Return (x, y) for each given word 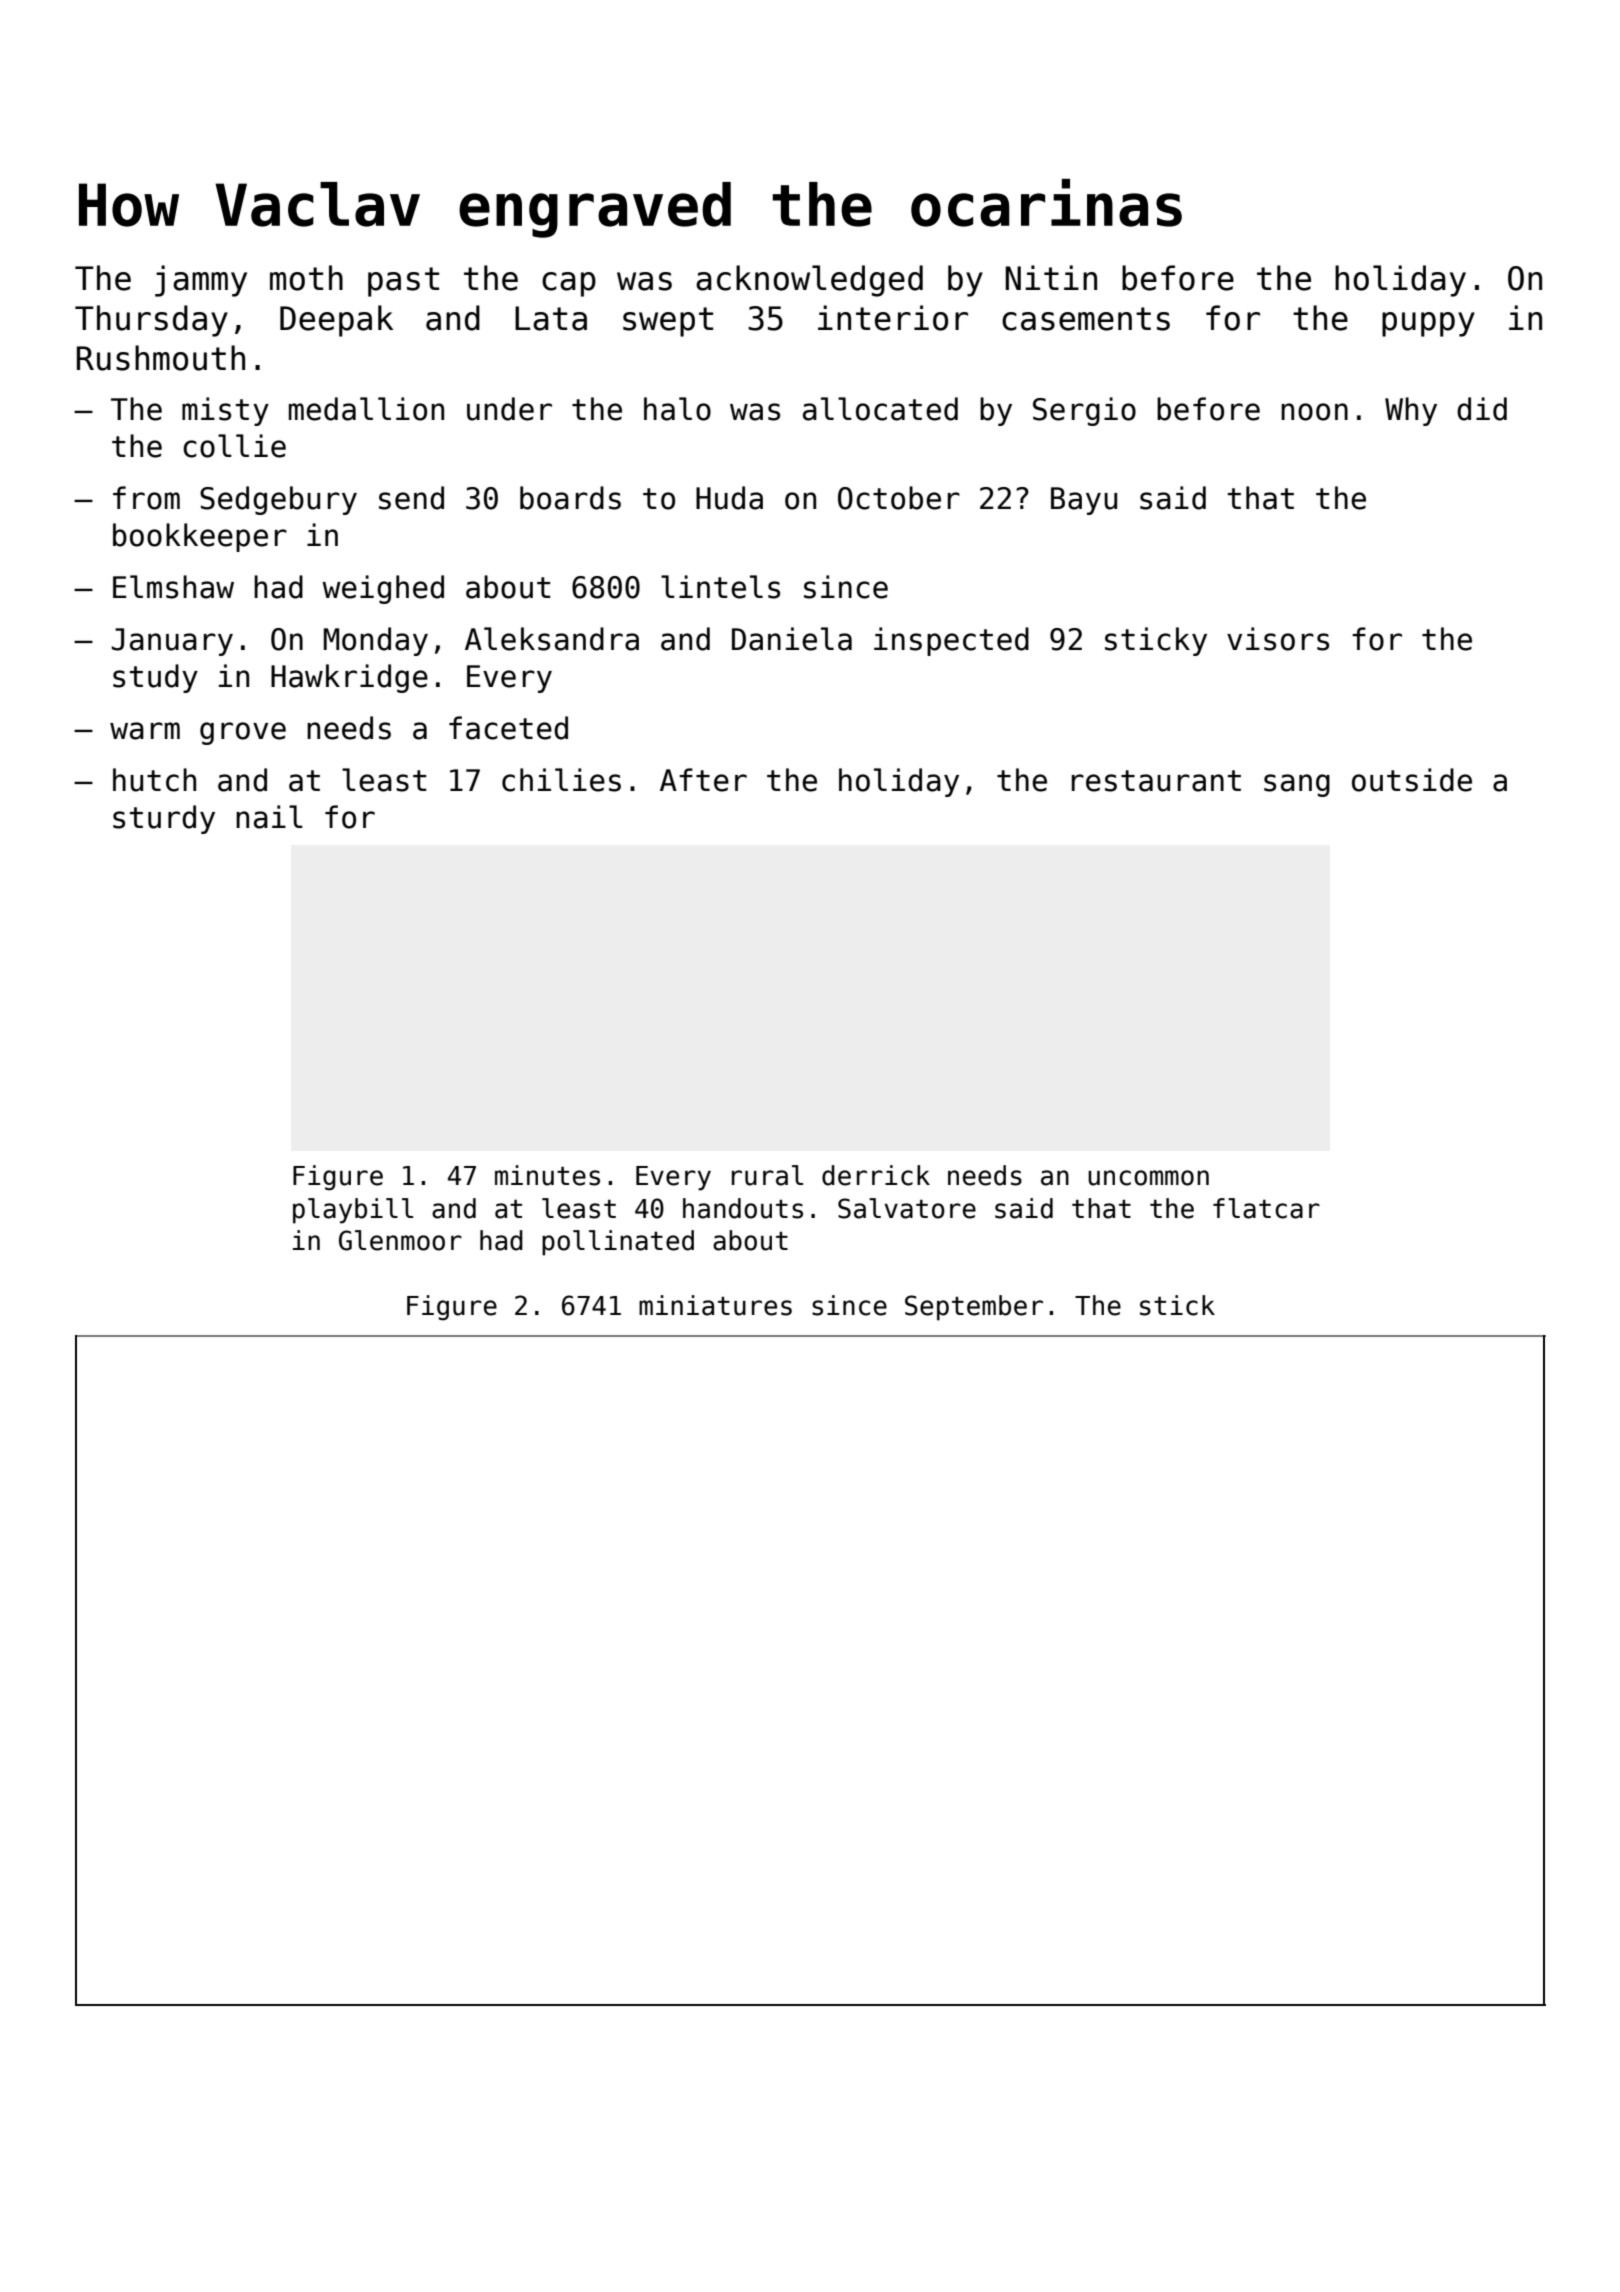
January (172, 642)
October (899, 498)
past (403, 282)
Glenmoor (400, 1240)
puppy (1428, 324)
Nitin (1051, 277)
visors (1278, 639)
